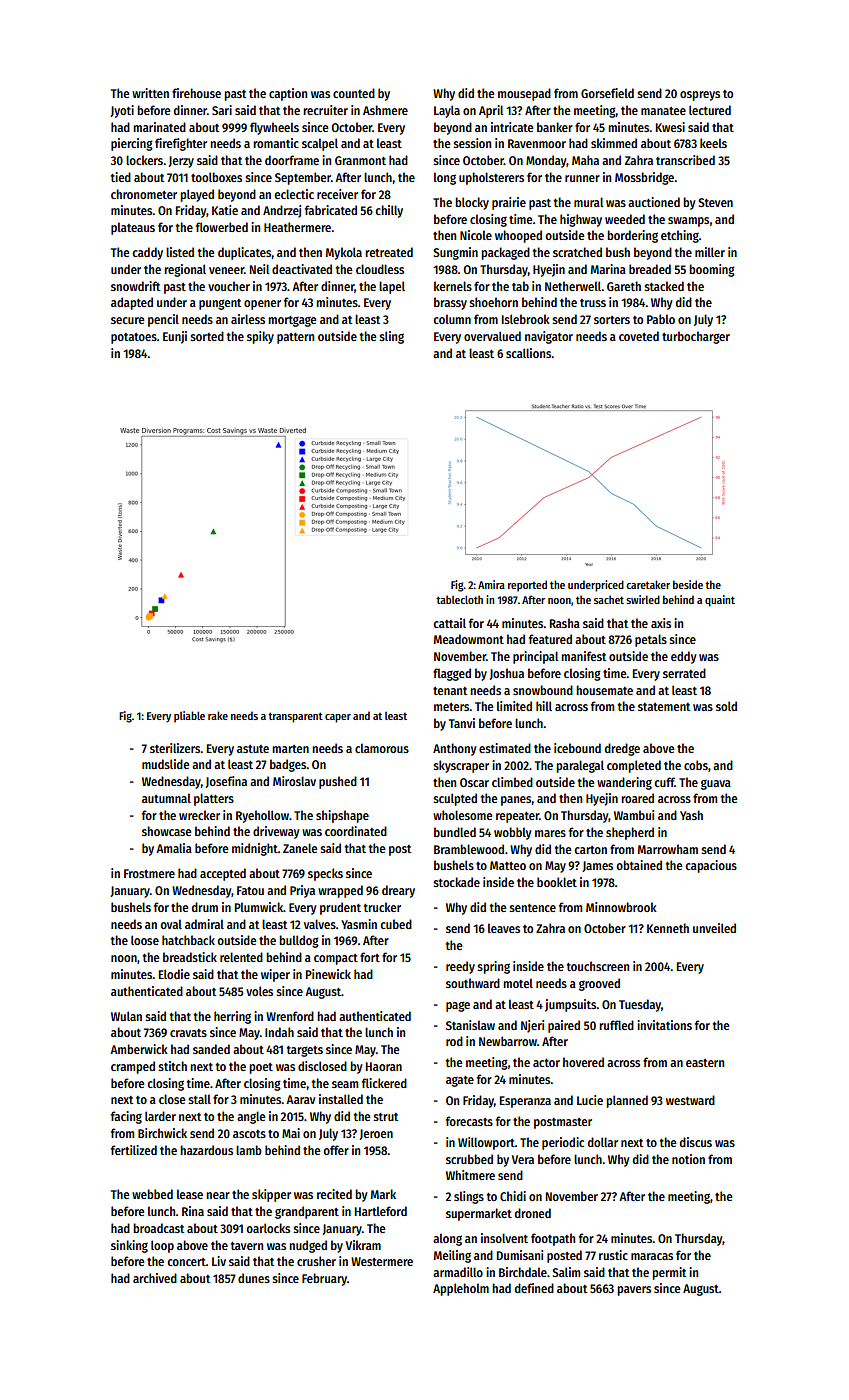 Image resolution: width=849 pixels, height=1400 pixels. What do you see at coordinates (294, 194) in the screenshot?
I see `eclectic` at bounding box center [294, 194].
